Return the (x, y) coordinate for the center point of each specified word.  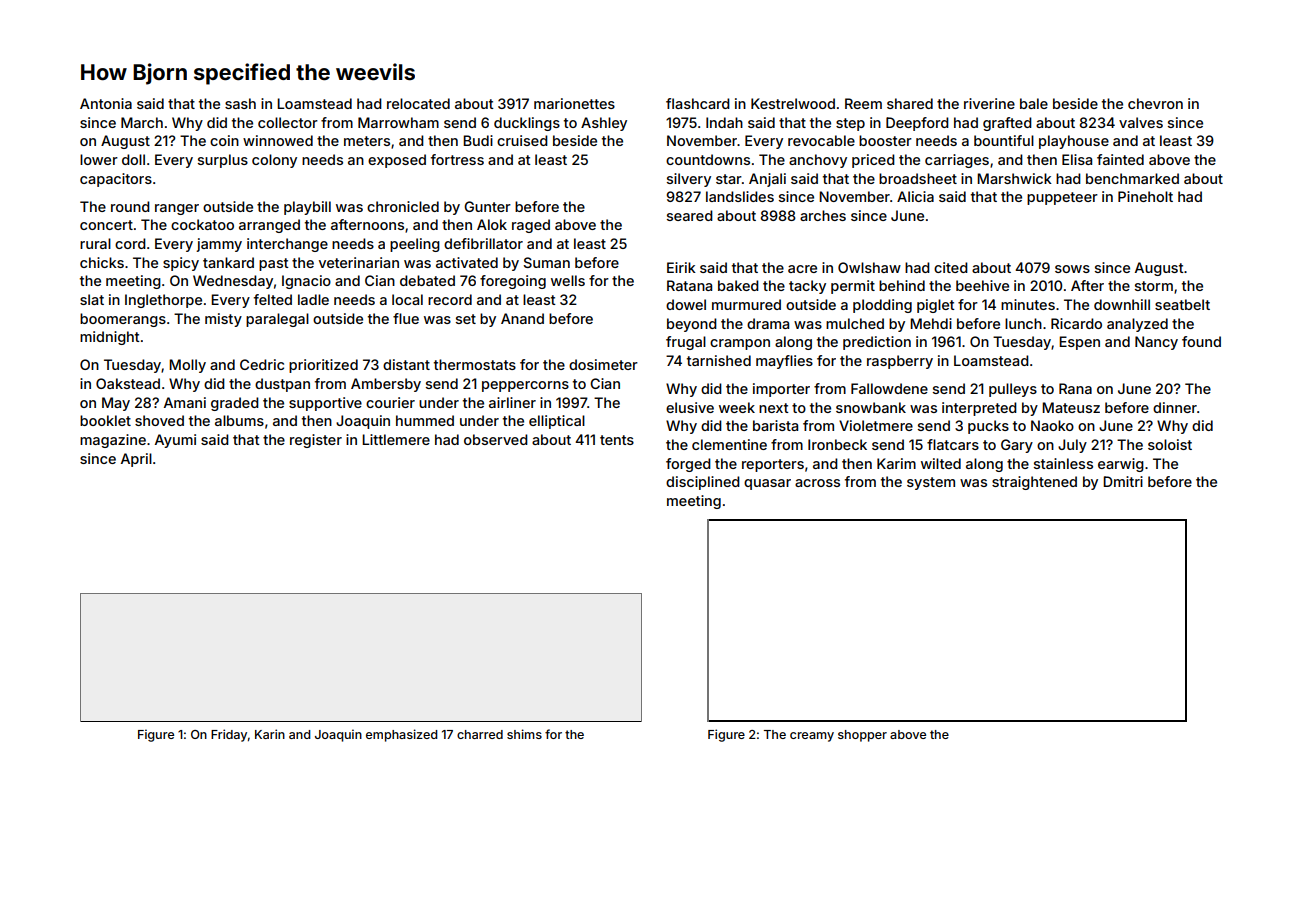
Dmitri (1123, 481)
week (737, 407)
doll (133, 159)
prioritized (323, 366)
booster (885, 140)
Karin (270, 734)
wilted (941, 463)
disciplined (703, 483)
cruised (522, 140)
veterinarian (359, 262)
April (136, 460)
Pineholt (1145, 196)
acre (802, 269)
